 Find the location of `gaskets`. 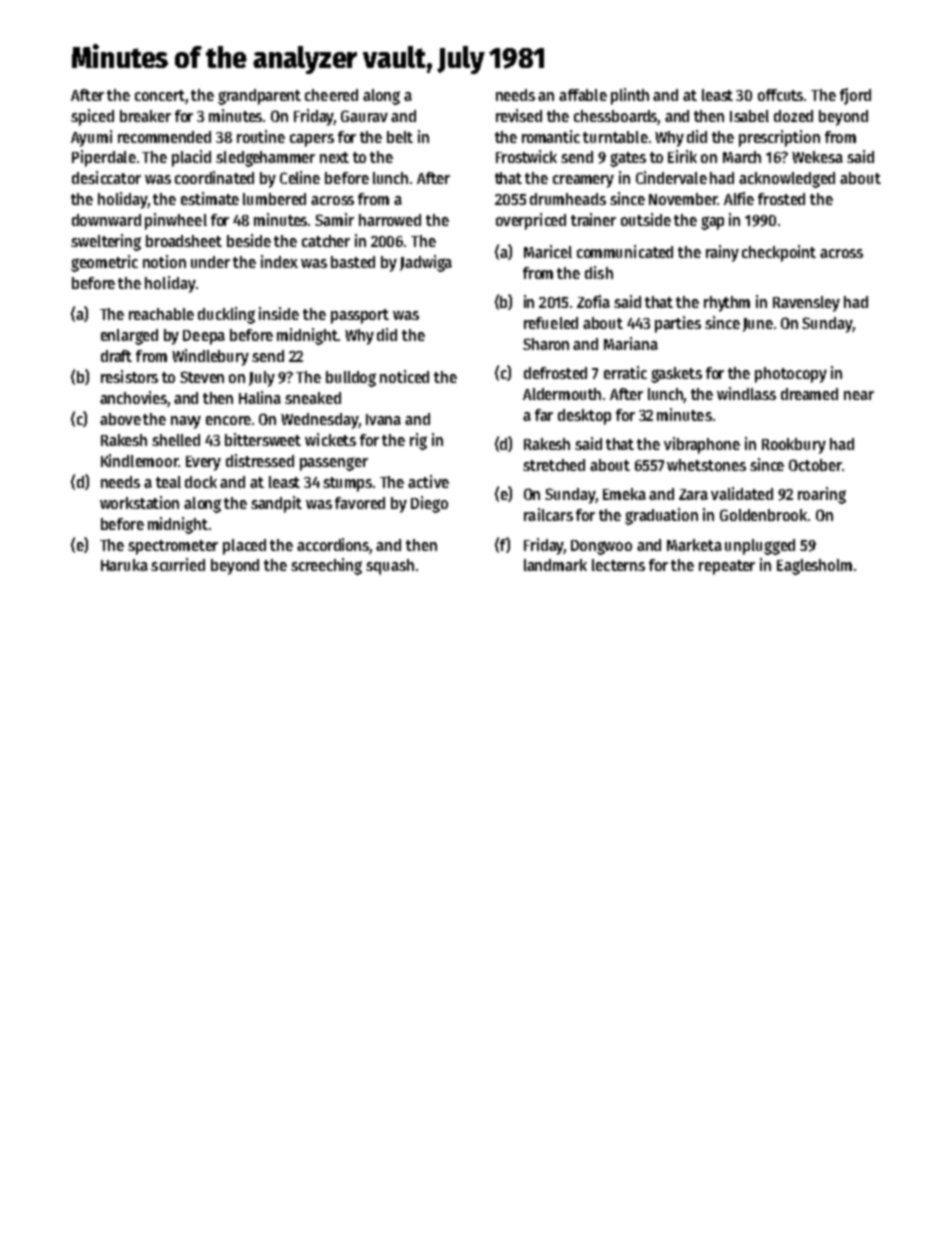

gaskets is located at coordinates (676, 375).
